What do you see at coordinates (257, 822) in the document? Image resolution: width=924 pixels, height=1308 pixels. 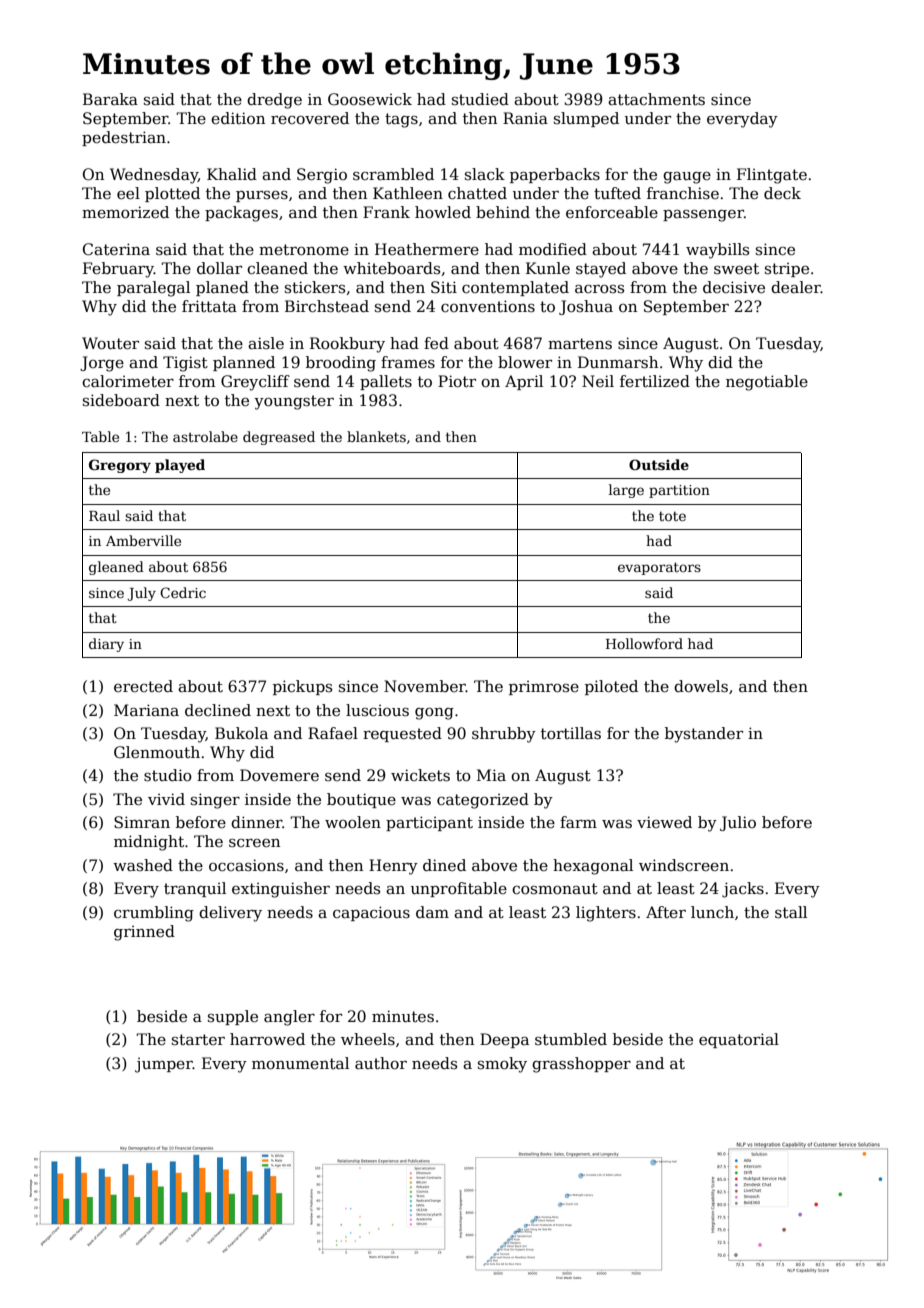 I see `dinner` at bounding box center [257, 822].
